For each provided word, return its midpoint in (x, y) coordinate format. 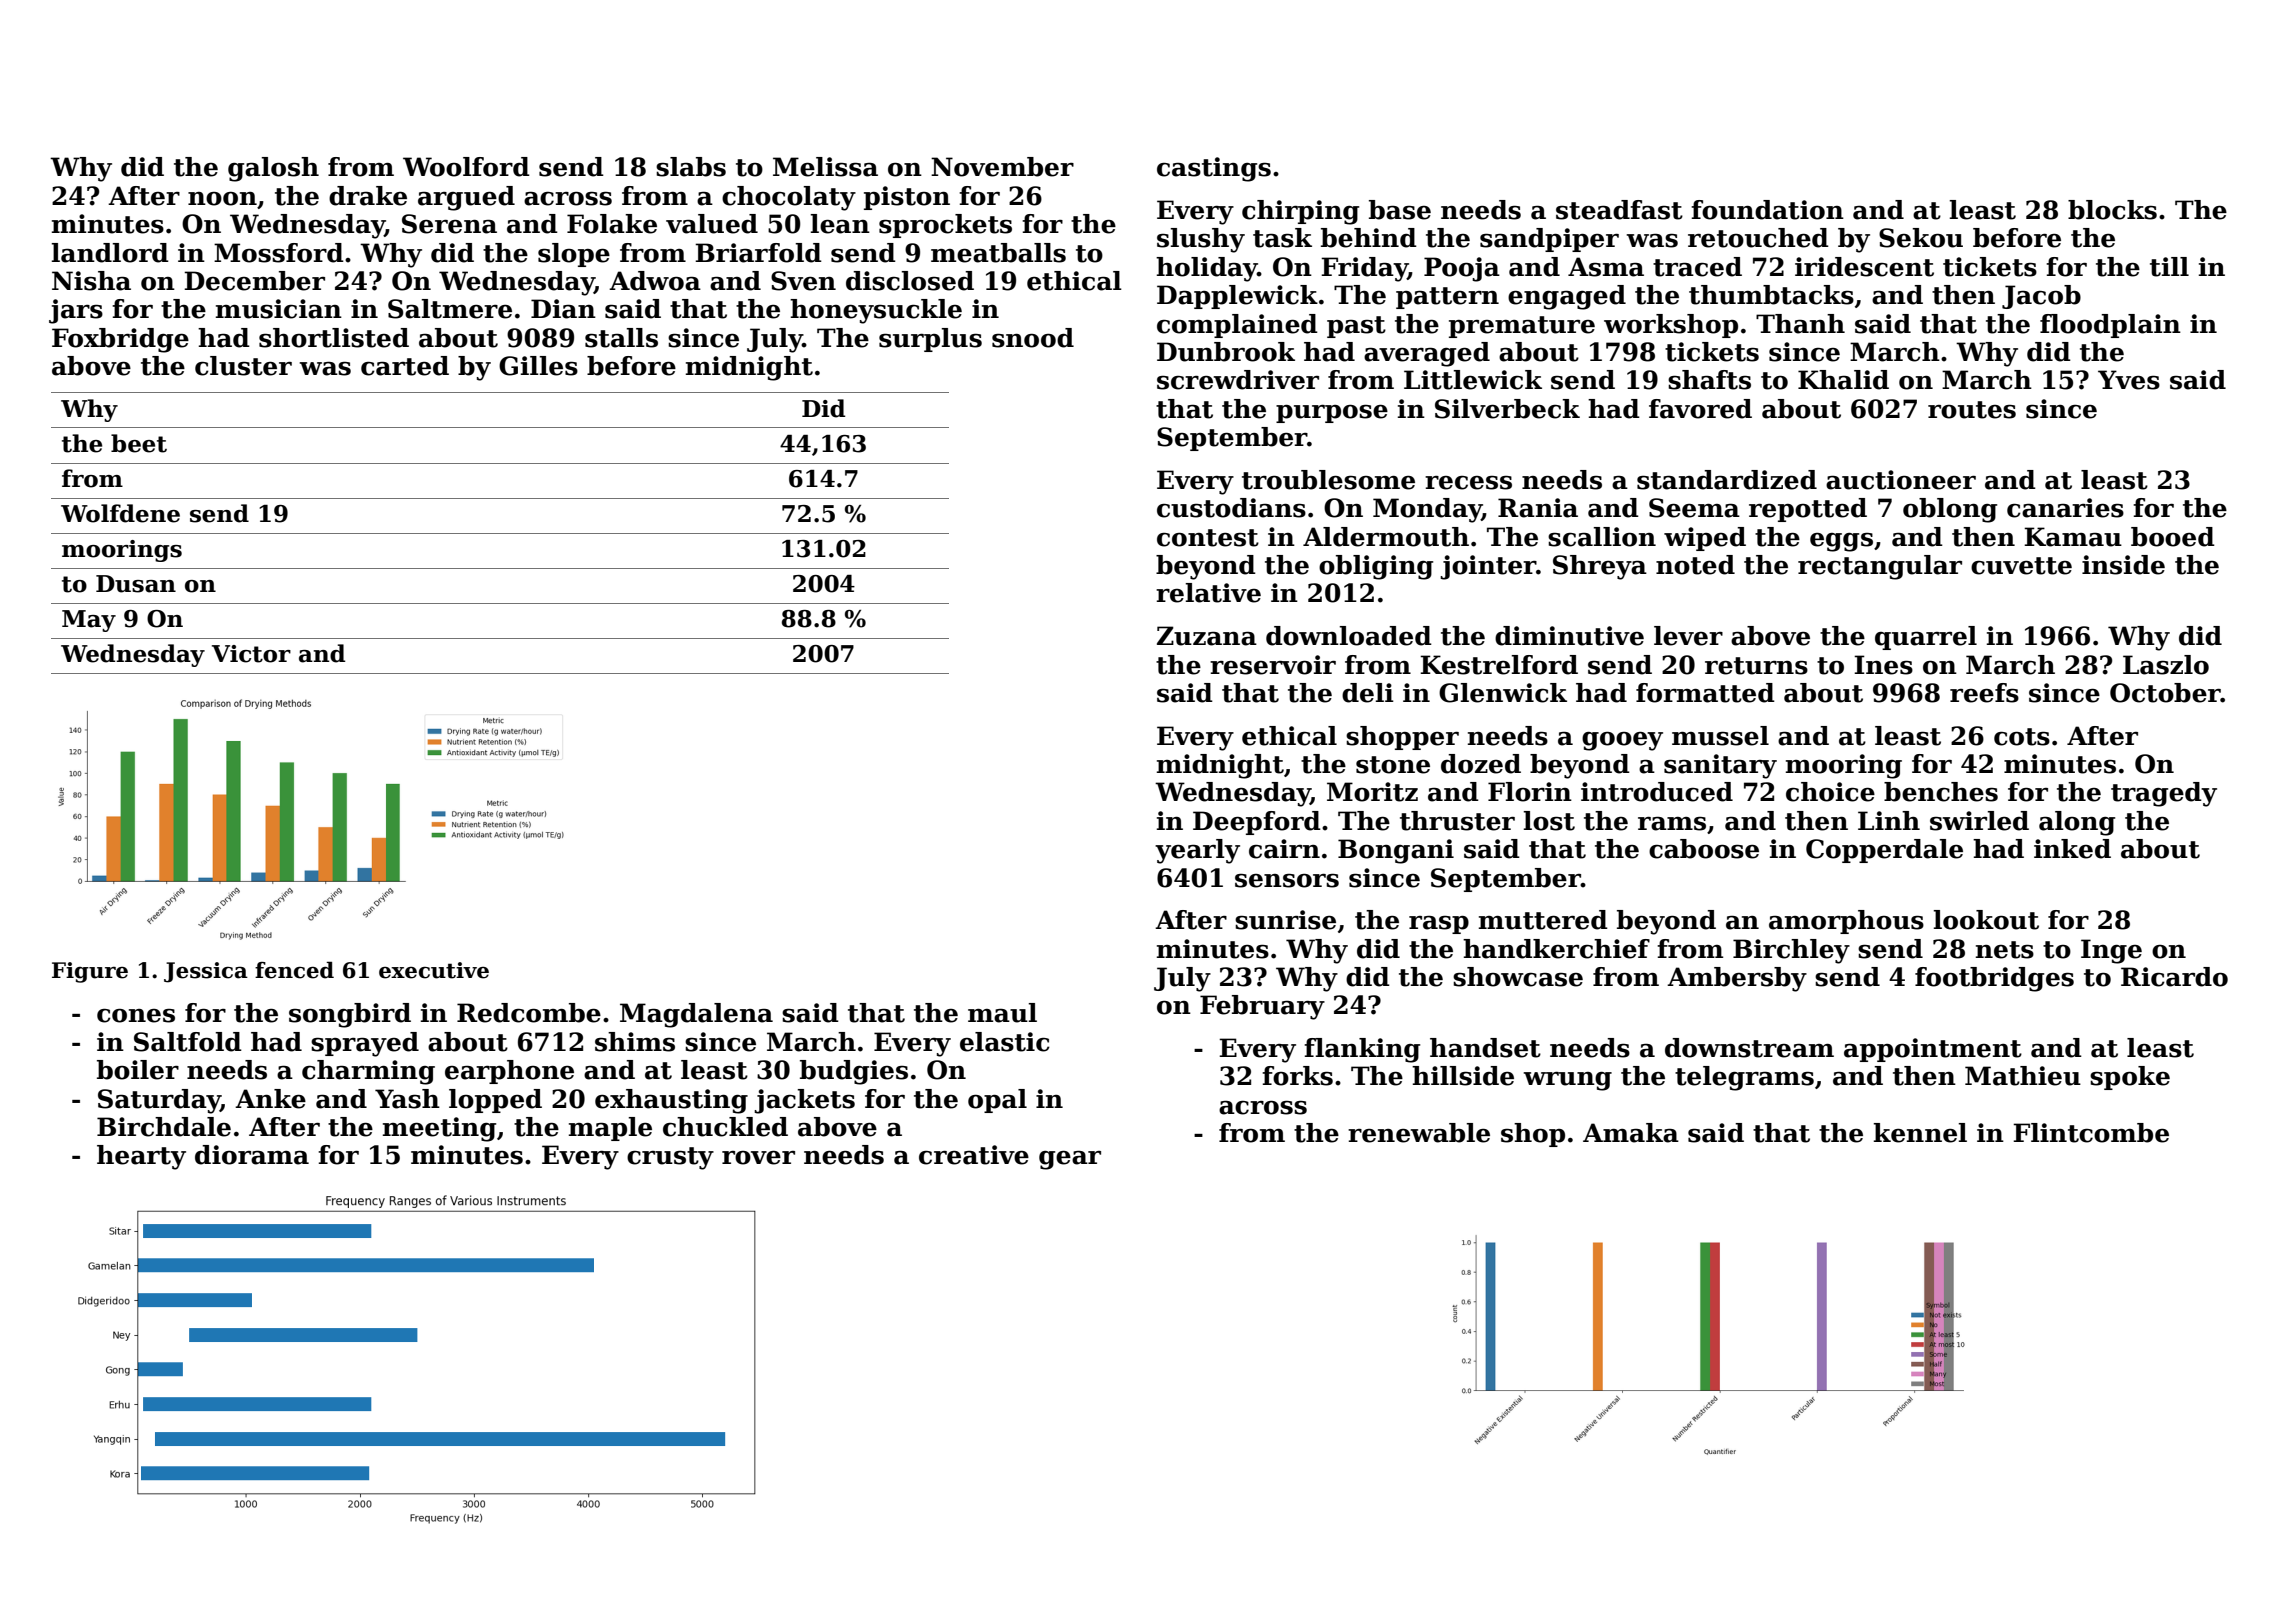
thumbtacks (1771, 295)
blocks (2112, 210)
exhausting (671, 1101)
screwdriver (1238, 380)
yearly (1197, 851)
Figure (90, 972)
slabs (691, 167)
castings (1214, 169)
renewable (1419, 1133)
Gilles (538, 366)
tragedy (2164, 794)
